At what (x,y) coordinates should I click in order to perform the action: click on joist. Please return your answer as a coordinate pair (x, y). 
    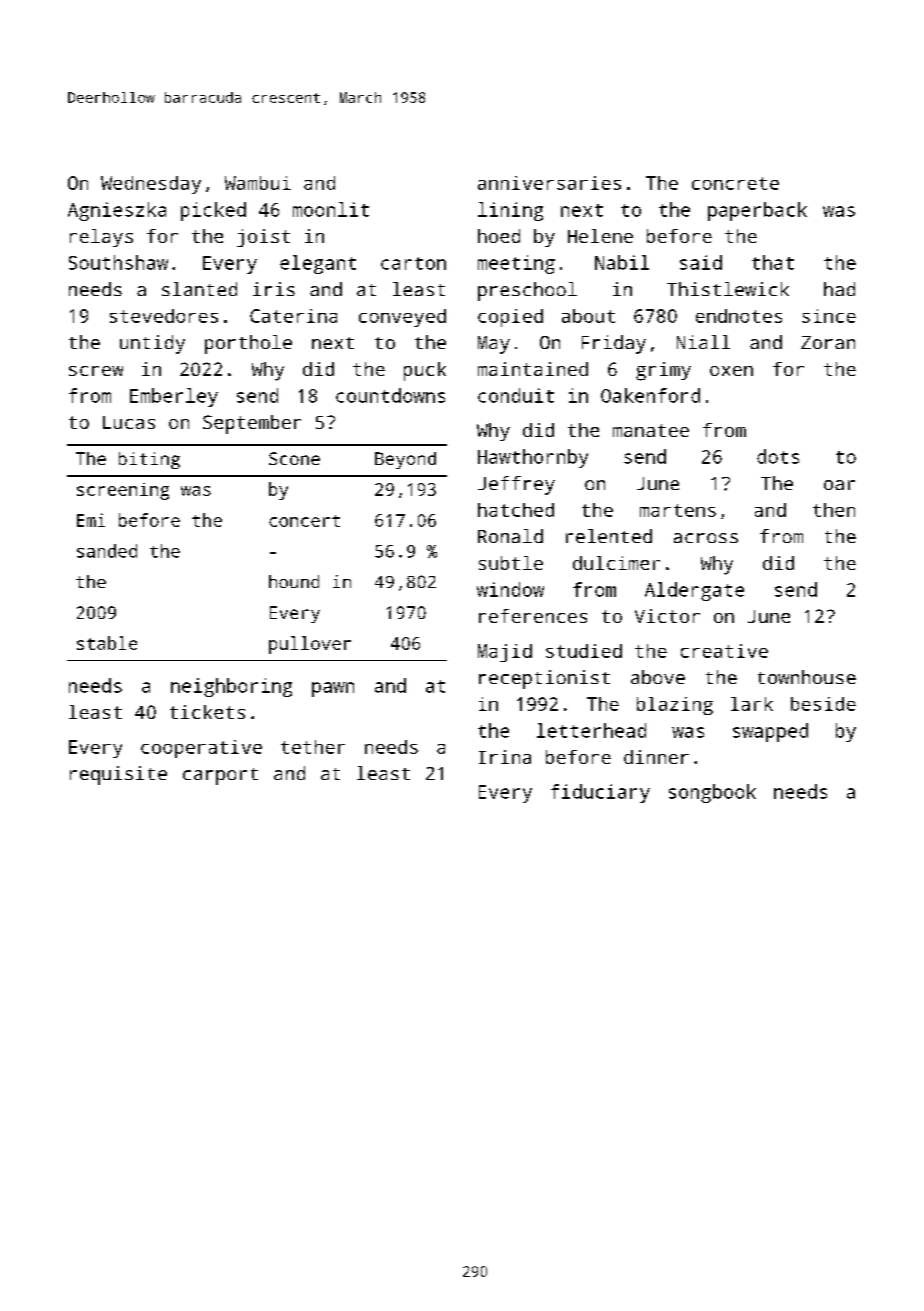
    Looking at the image, I should click on (263, 238).
